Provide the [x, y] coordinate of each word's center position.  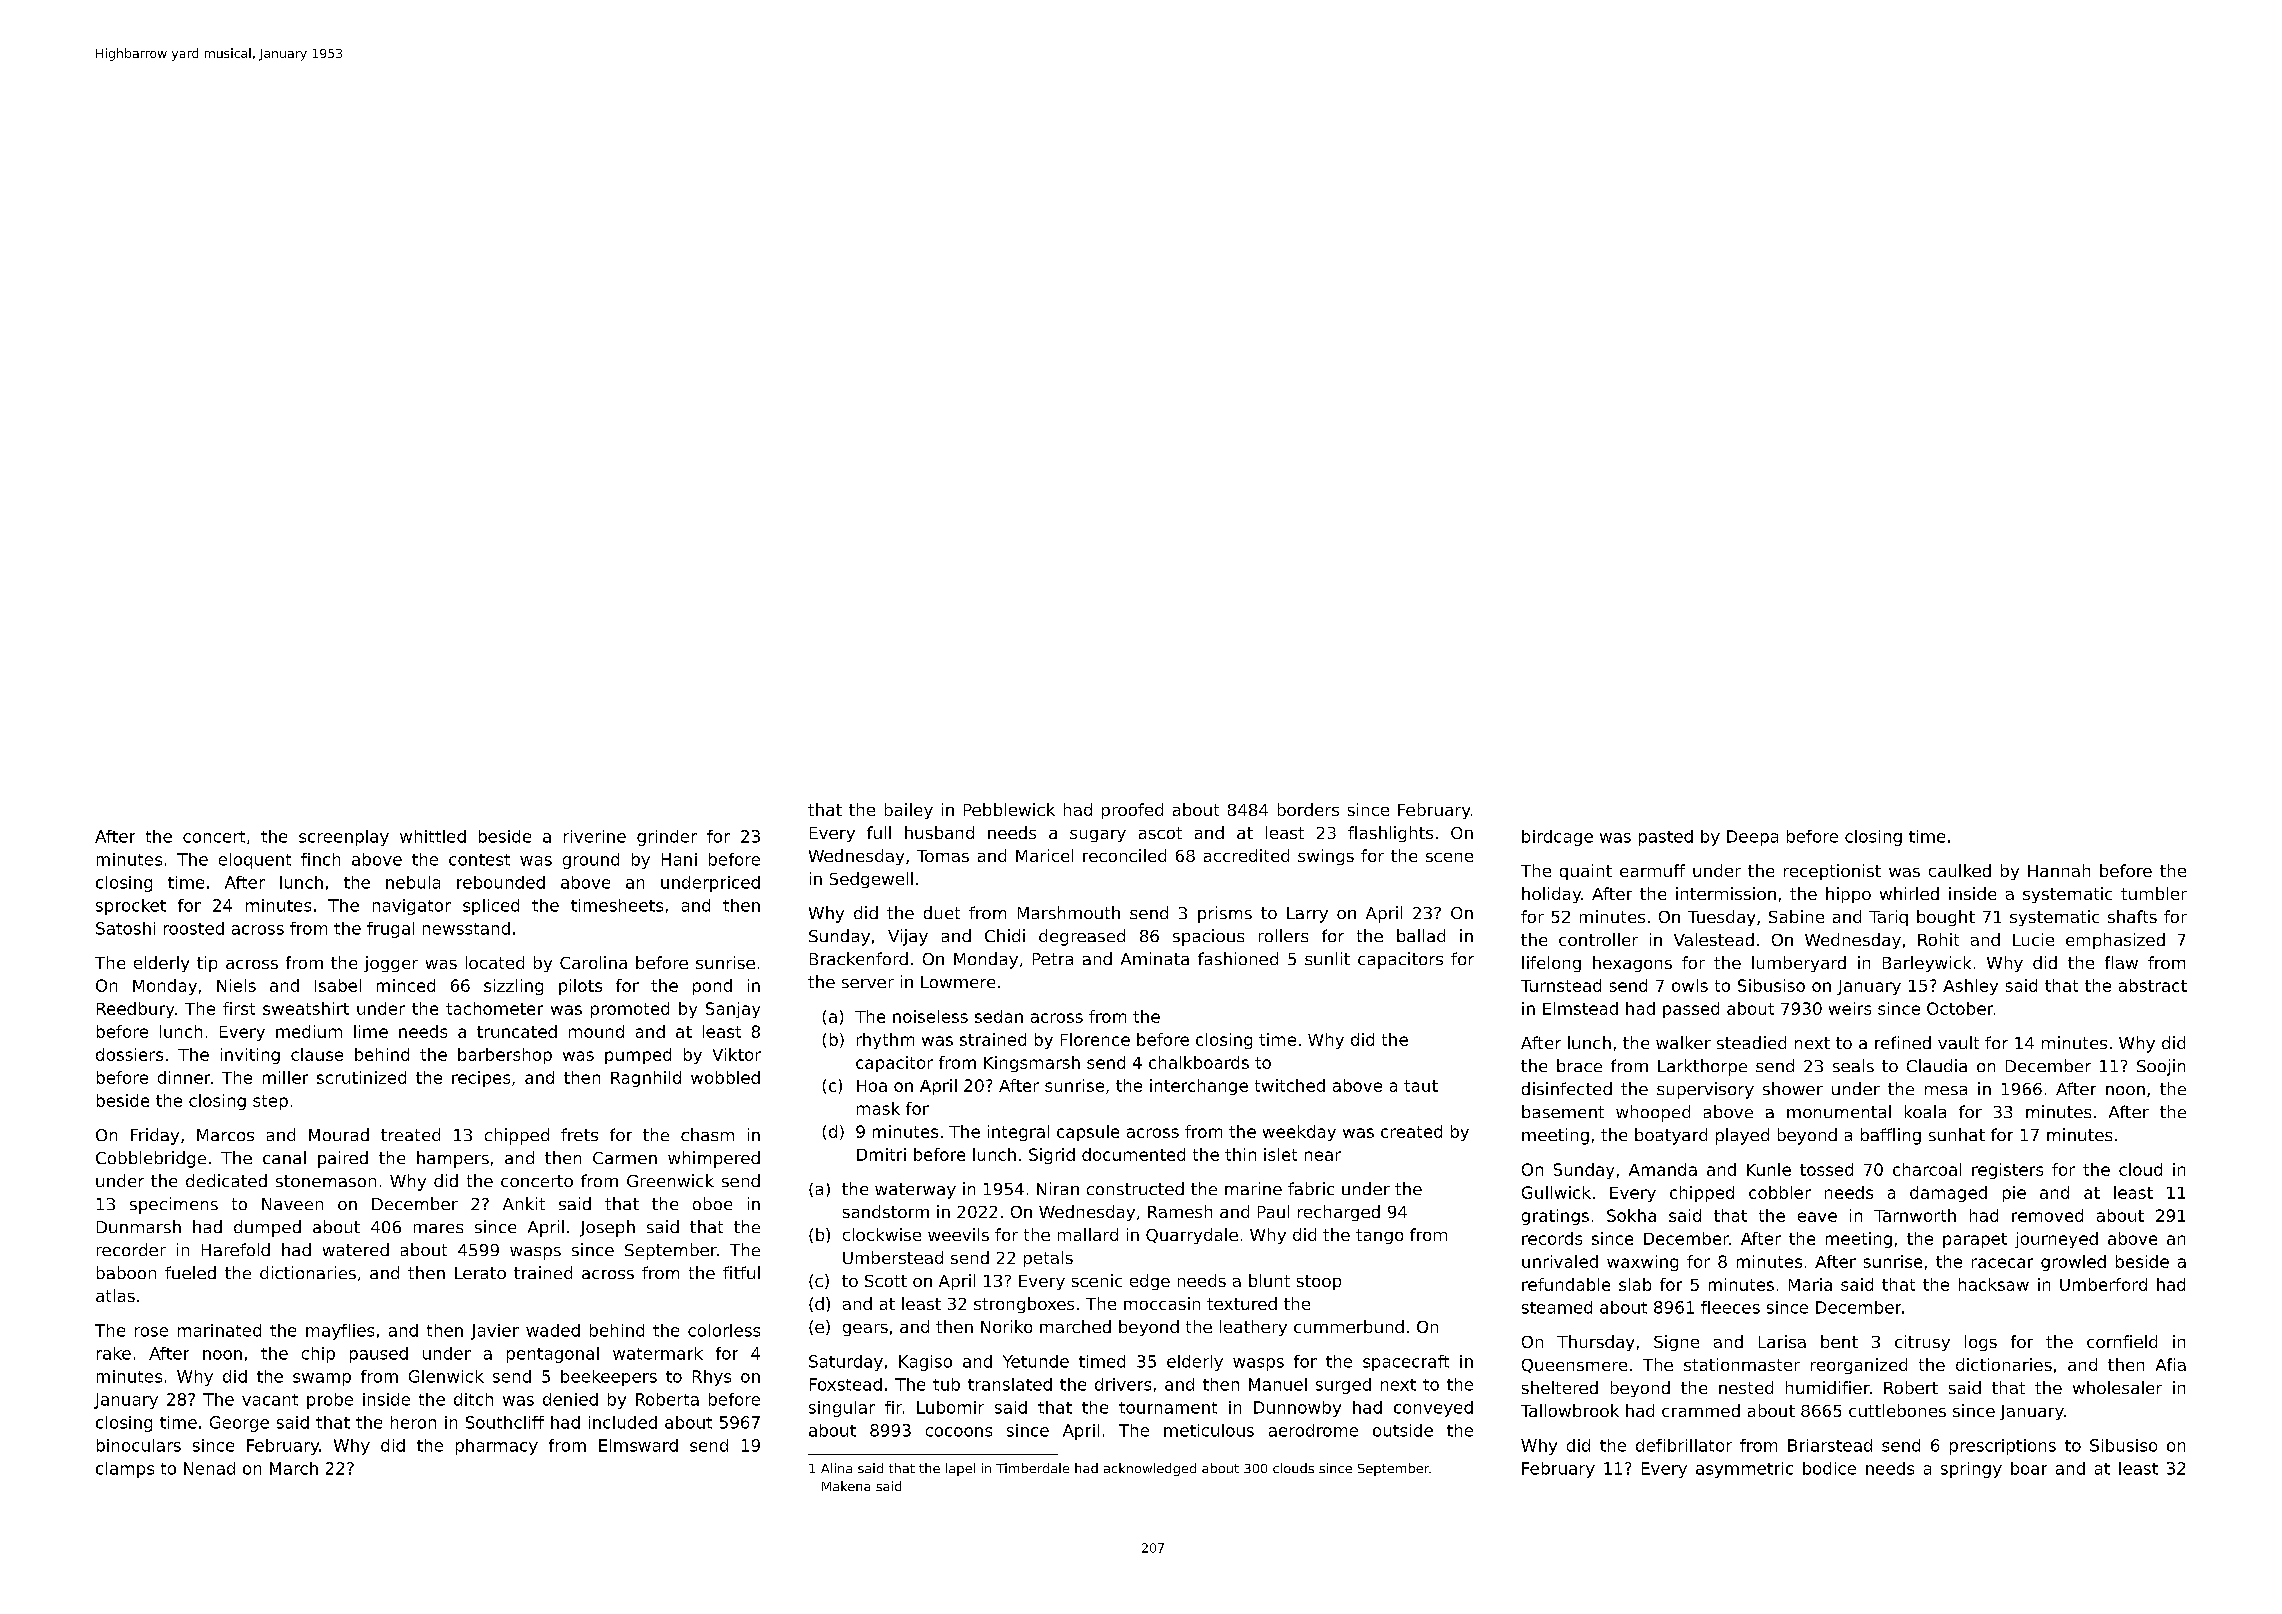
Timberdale [1032, 1468]
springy [1971, 1470]
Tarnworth [1915, 1215]
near [1323, 1156]
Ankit [524, 1203]
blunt [1269, 1280]
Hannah [2059, 870]
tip [207, 964]
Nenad [209, 1468]
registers [2007, 1171]
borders [1308, 809]
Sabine [1796, 916]
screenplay [344, 838]
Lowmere [958, 982]
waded [553, 1330]
